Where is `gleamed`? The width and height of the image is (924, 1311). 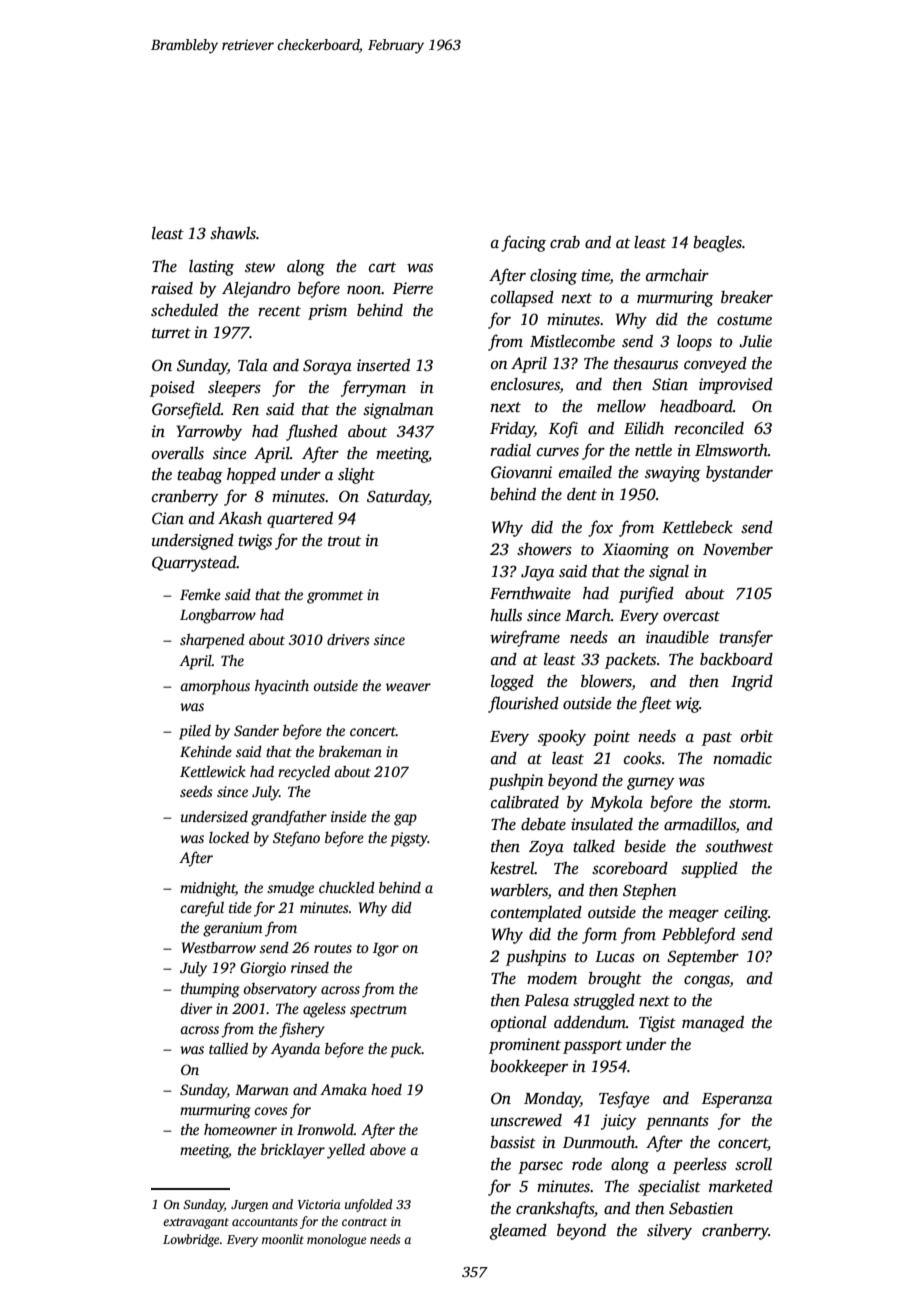 gleamed is located at coordinates (518, 1232).
